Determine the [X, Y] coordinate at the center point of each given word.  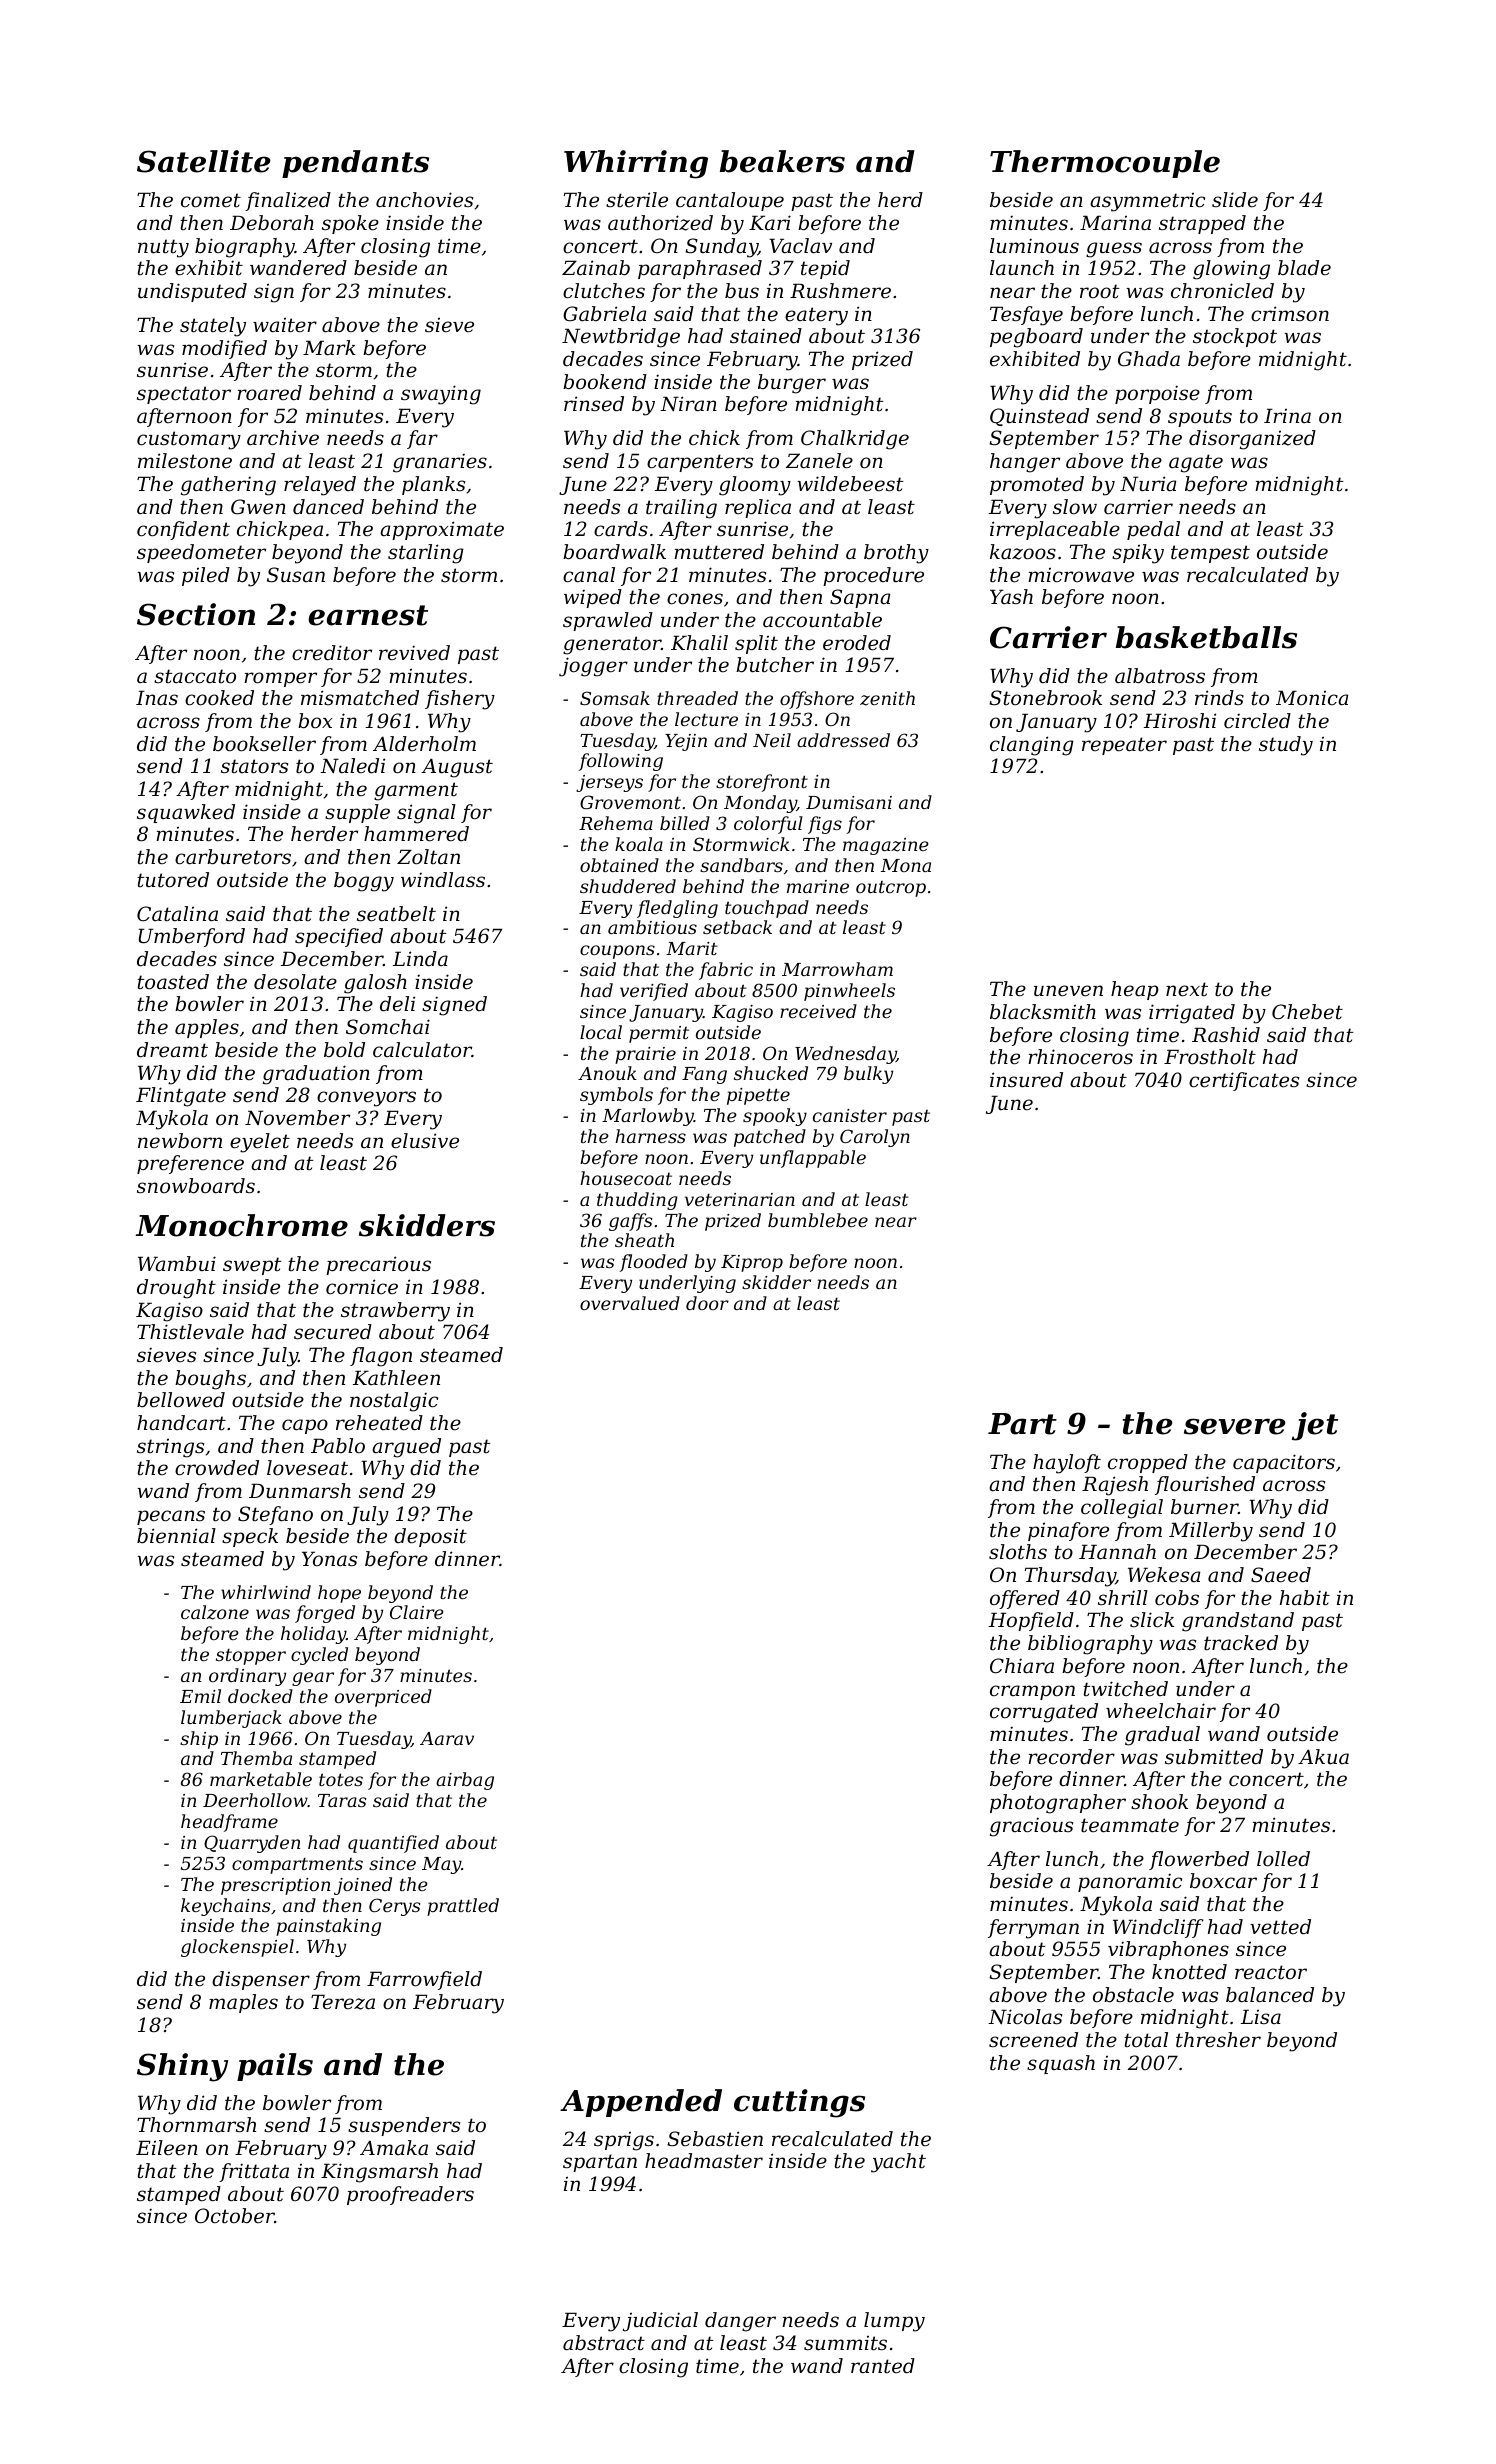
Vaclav [800, 246]
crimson [1290, 314]
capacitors [1284, 1463]
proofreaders [410, 2195]
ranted [883, 2366]
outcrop [891, 889]
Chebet [1307, 1012]
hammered [416, 834]
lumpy [894, 2322]
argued [406, 1448]
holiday [313, 1635]
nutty [163, 248]
